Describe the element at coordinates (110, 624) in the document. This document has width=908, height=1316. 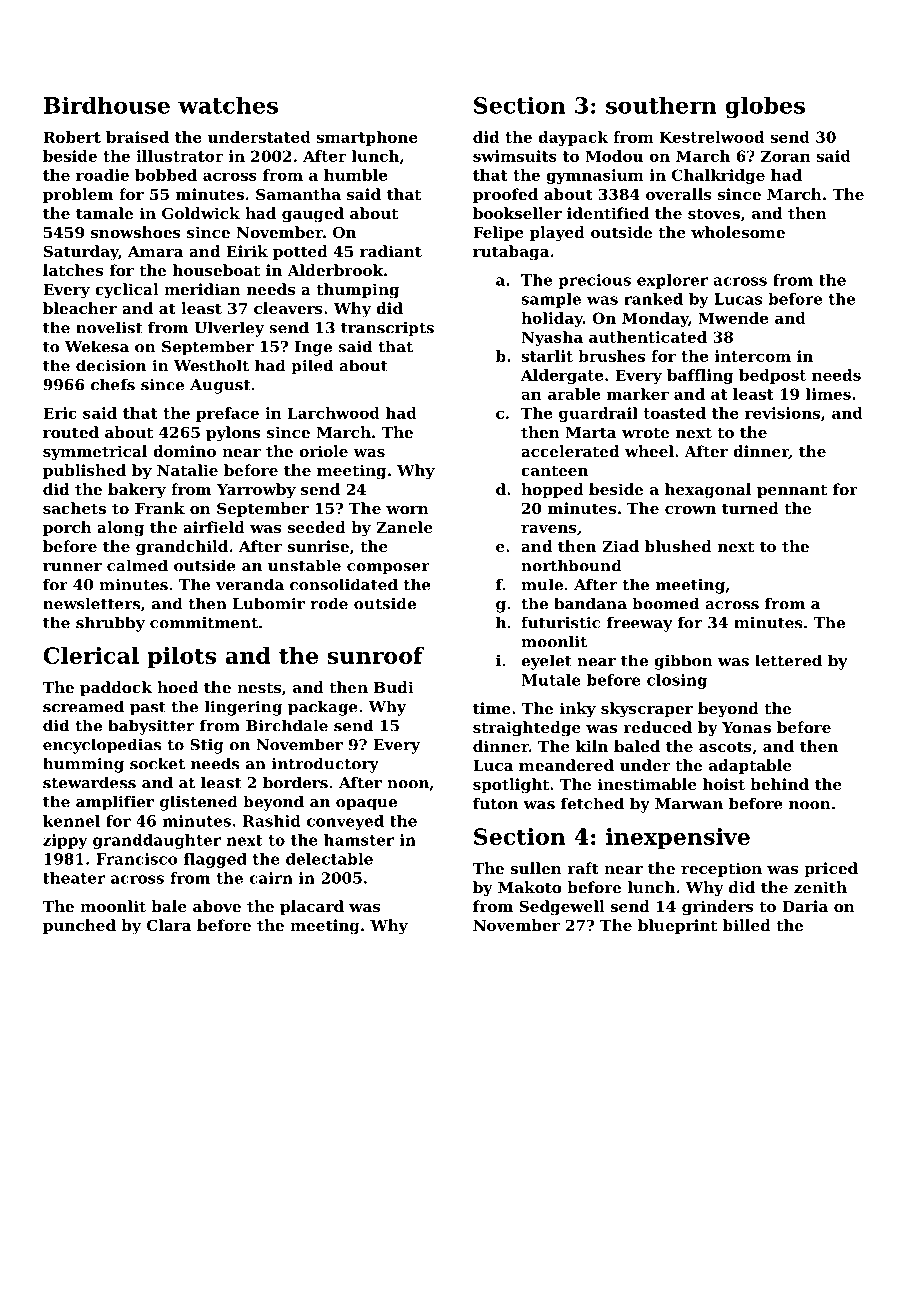
I see `shrubby` at that location.
